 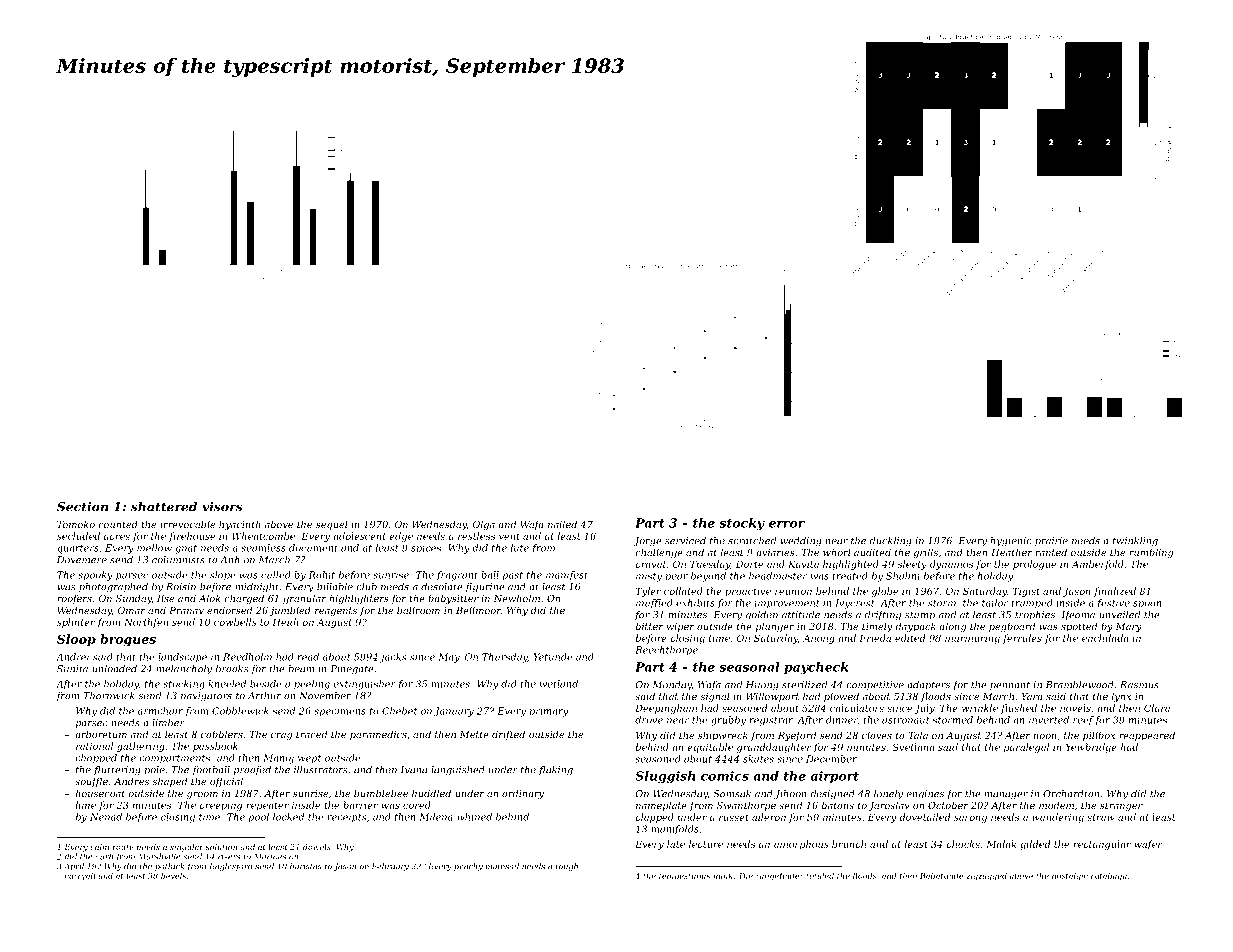 I want to click on amorphous, so click(x=801, y=845).
